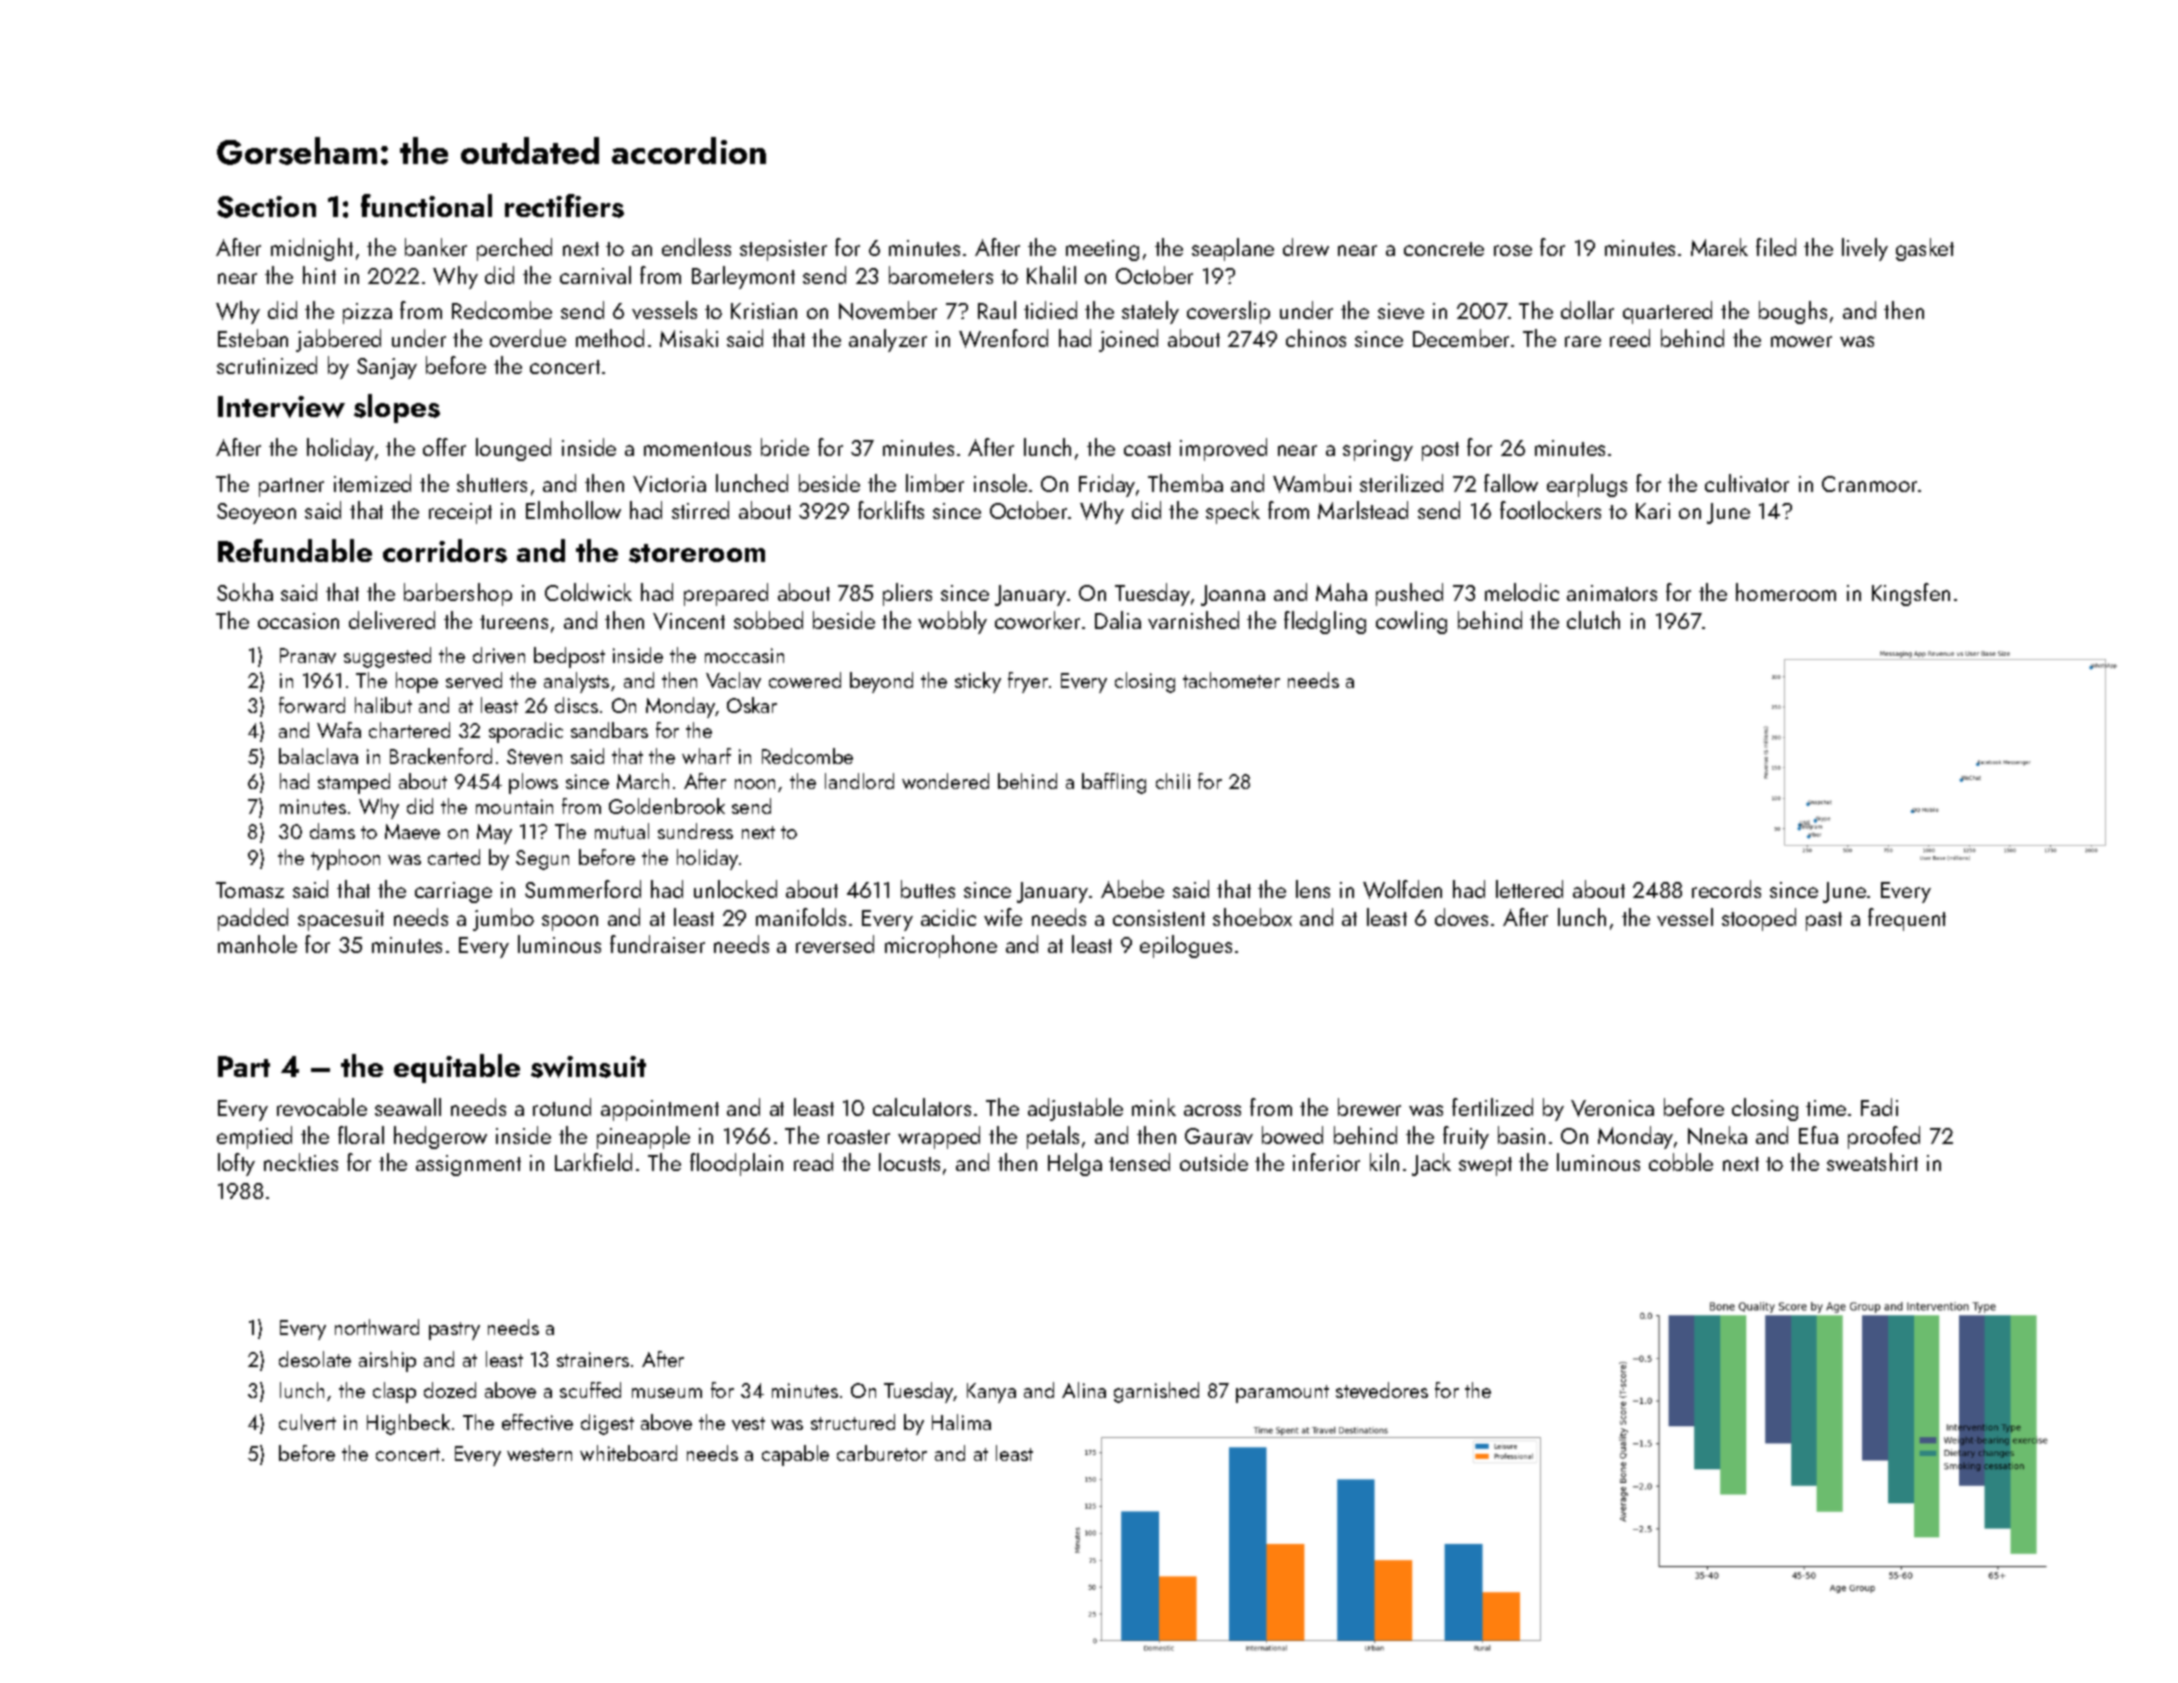 This screenshot has width=2178, height=1683. I want to click on stooped, so click(1759, 919).
